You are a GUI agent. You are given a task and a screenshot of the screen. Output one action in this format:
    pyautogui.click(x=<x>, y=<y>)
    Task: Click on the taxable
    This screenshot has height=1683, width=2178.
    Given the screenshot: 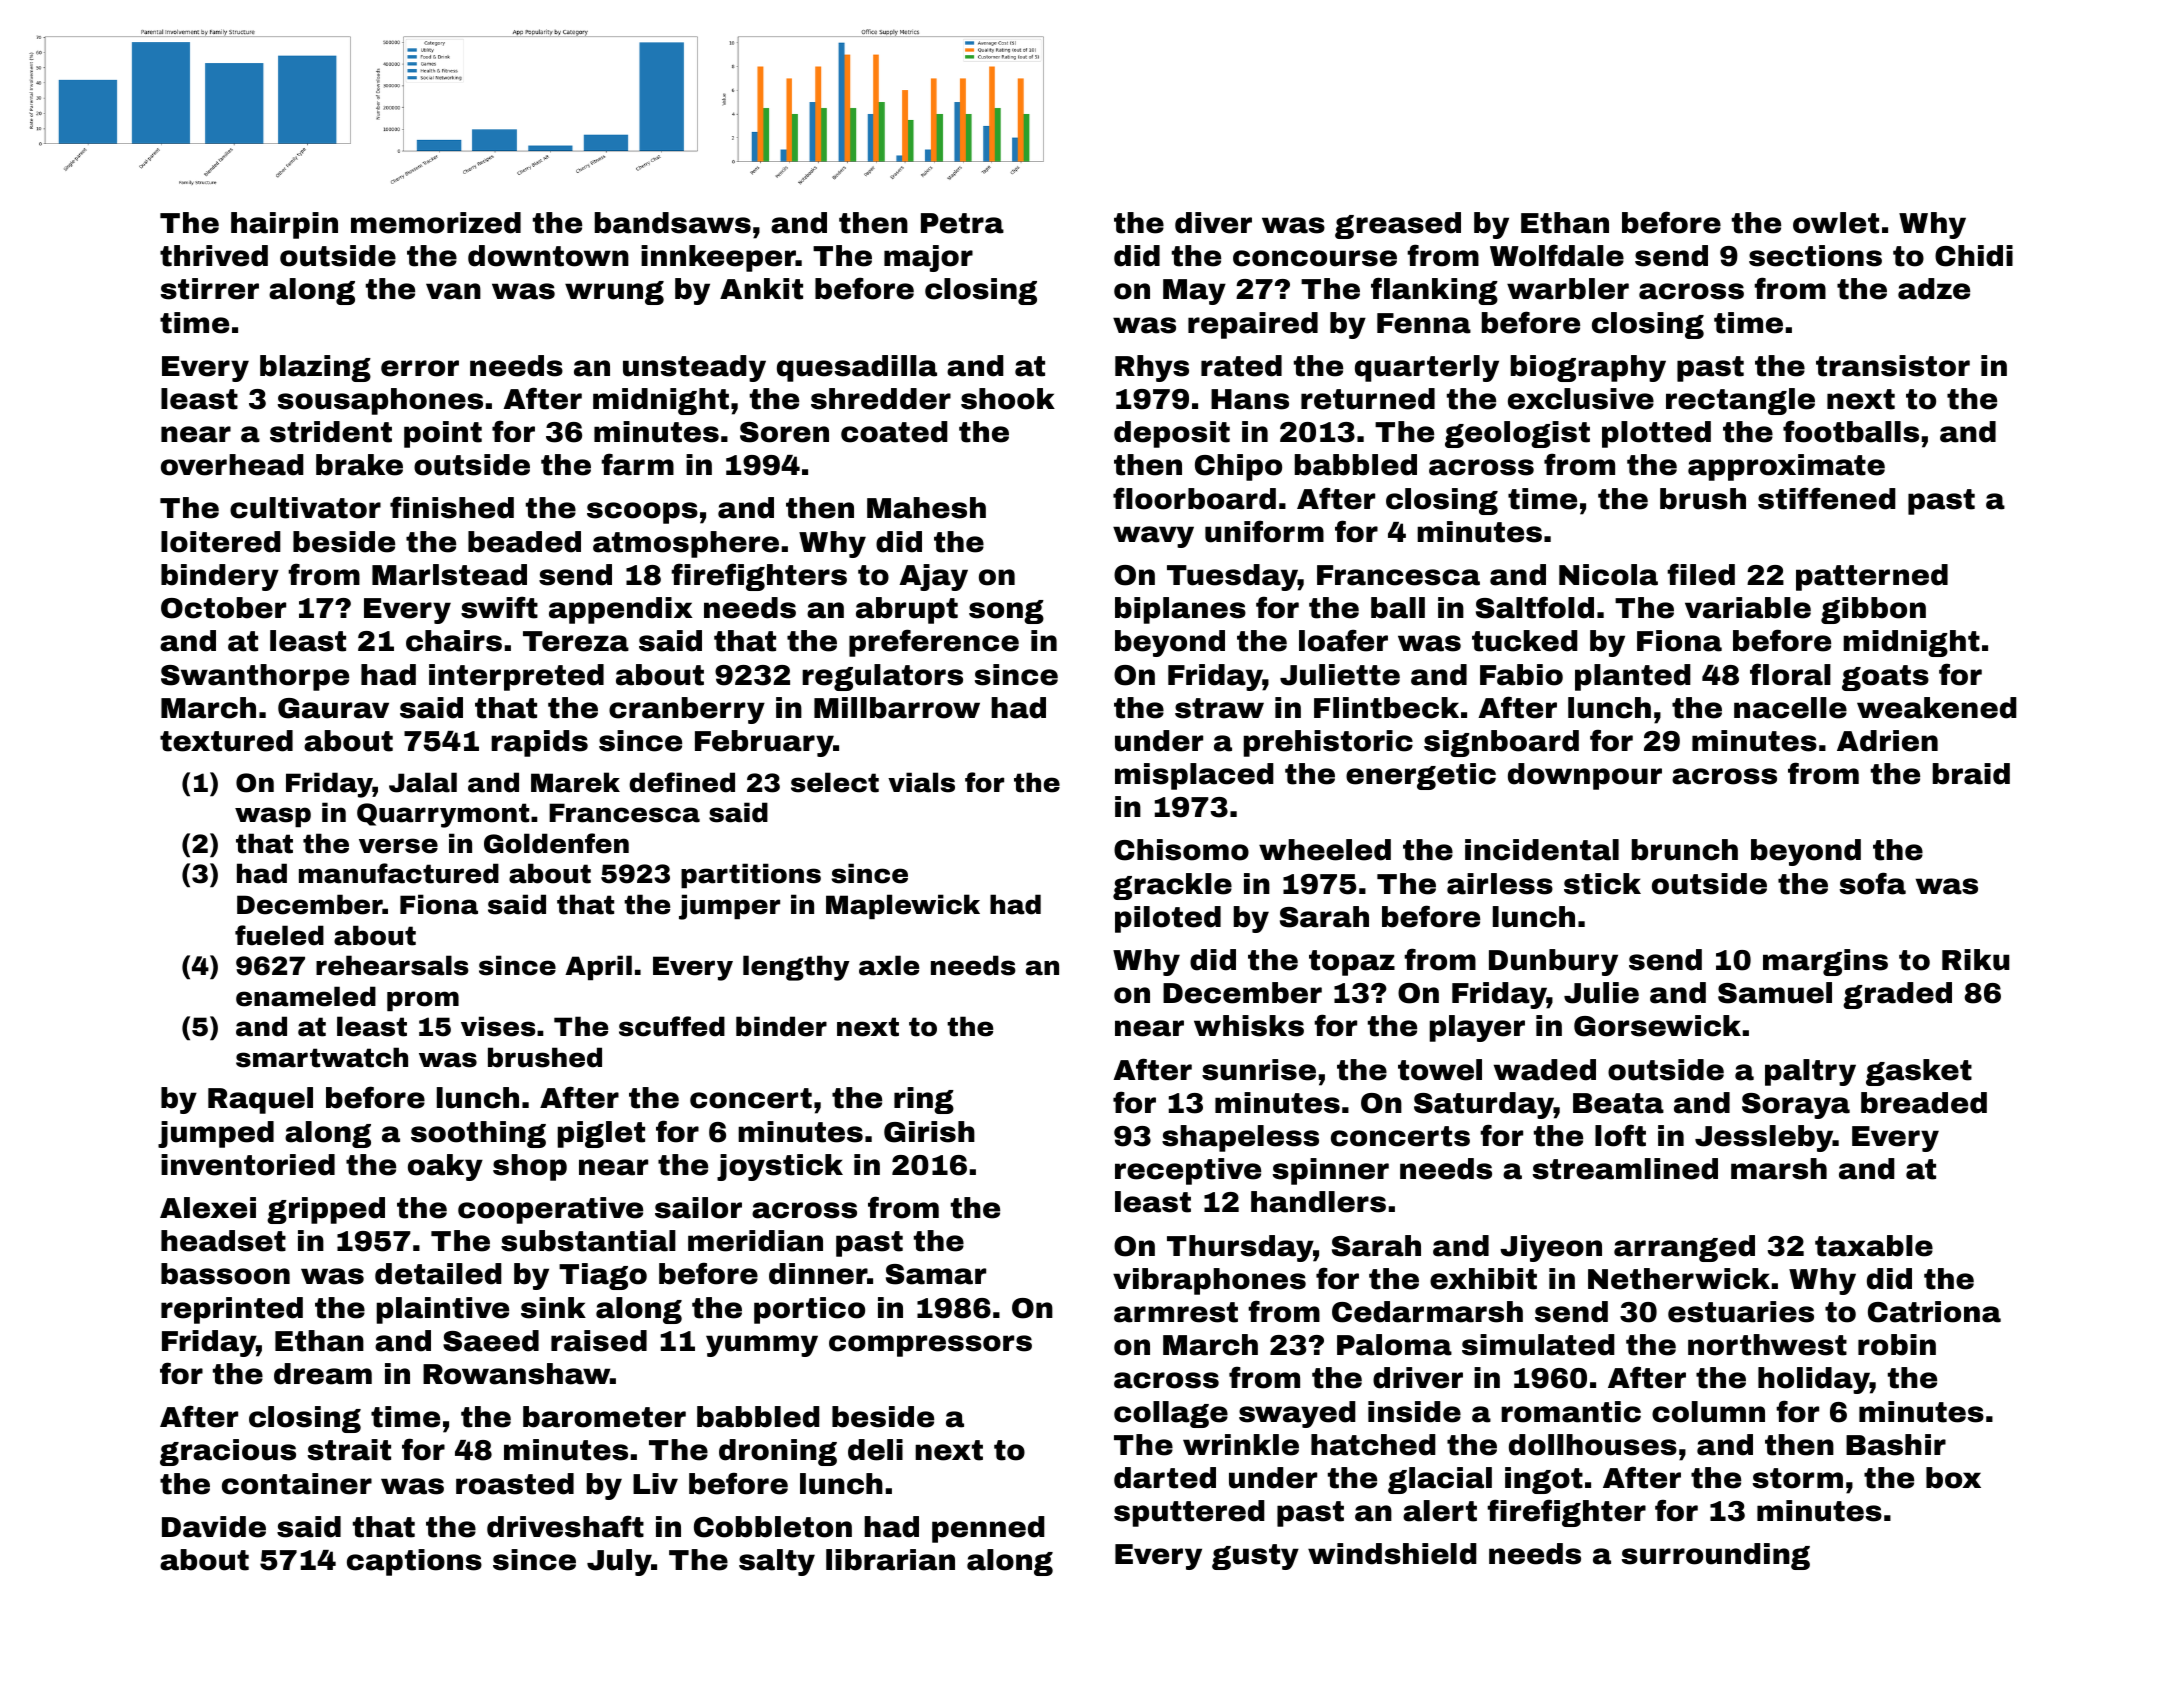 What is the action you would take?
    pyautogui.click(x=1874, y=1246)
